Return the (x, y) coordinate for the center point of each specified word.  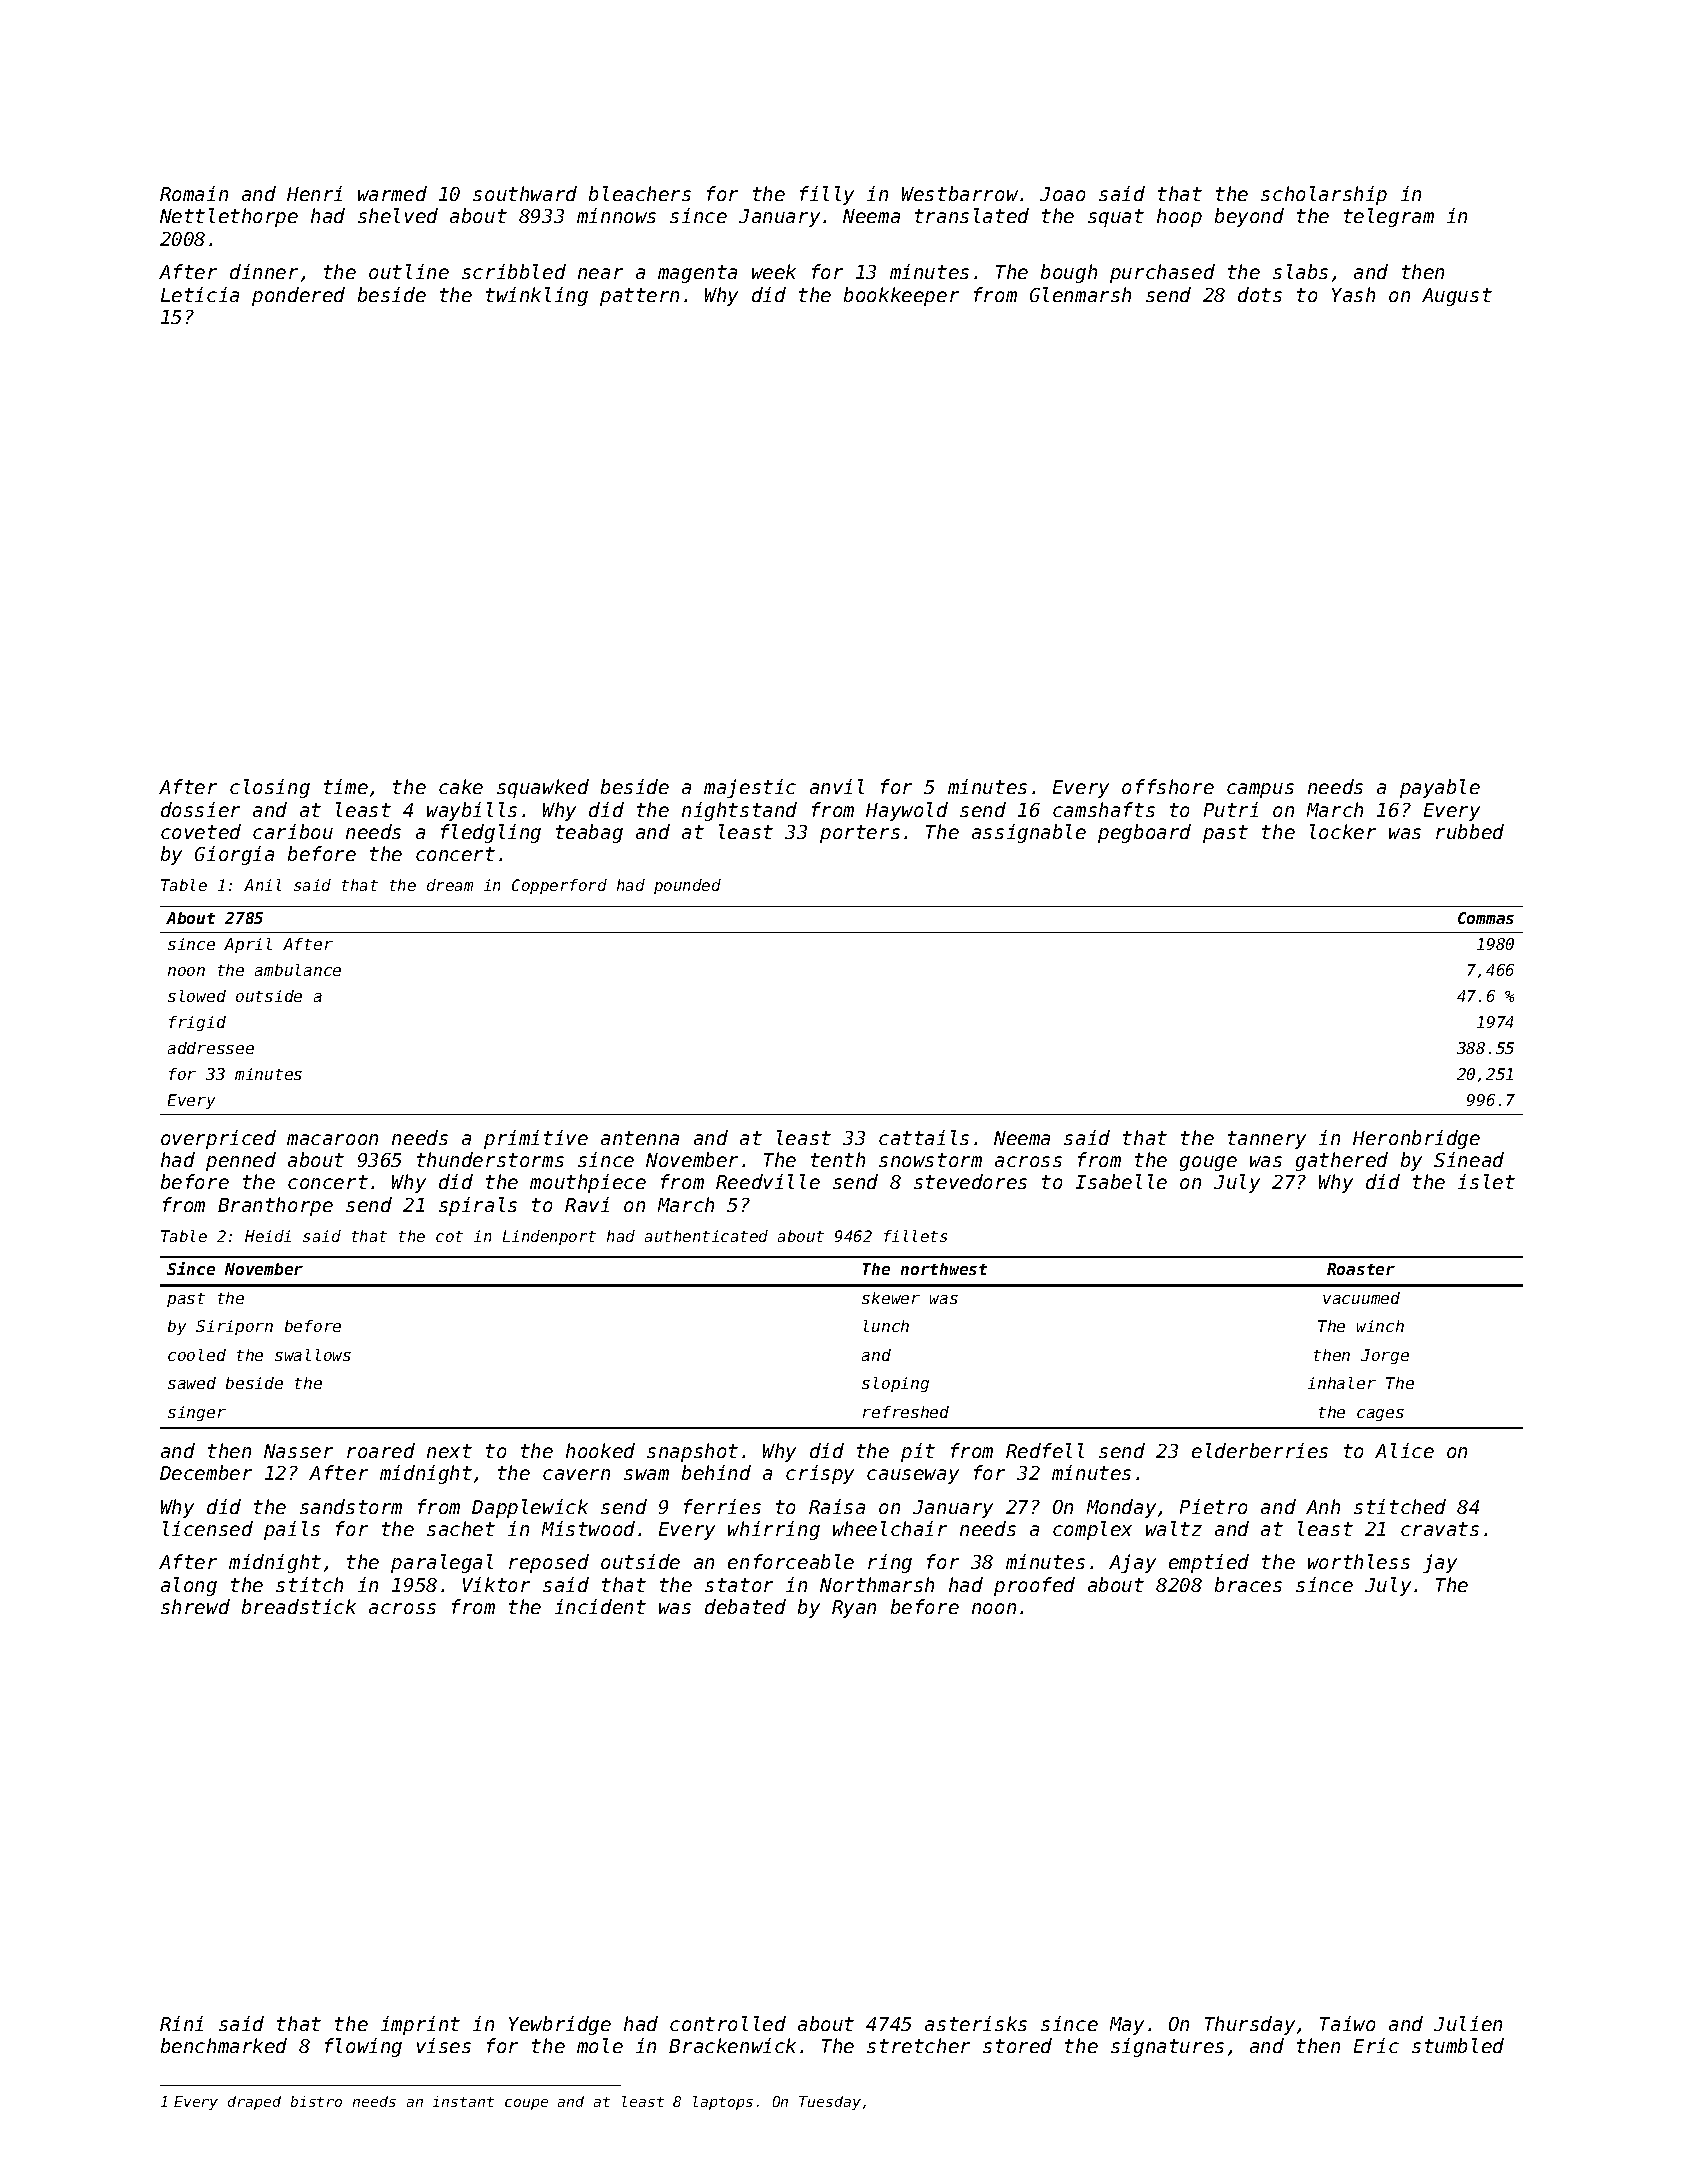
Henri (314, 193)
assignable (1029, 833)
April (248, 945)
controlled (728, 2023)
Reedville (768, 1181)
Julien (1468, 2023)
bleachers (640, 193)
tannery (1267, 1140)
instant (463, 2101)
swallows (313, 1355)
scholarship (1324, 195)
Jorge (1385, 1356)
